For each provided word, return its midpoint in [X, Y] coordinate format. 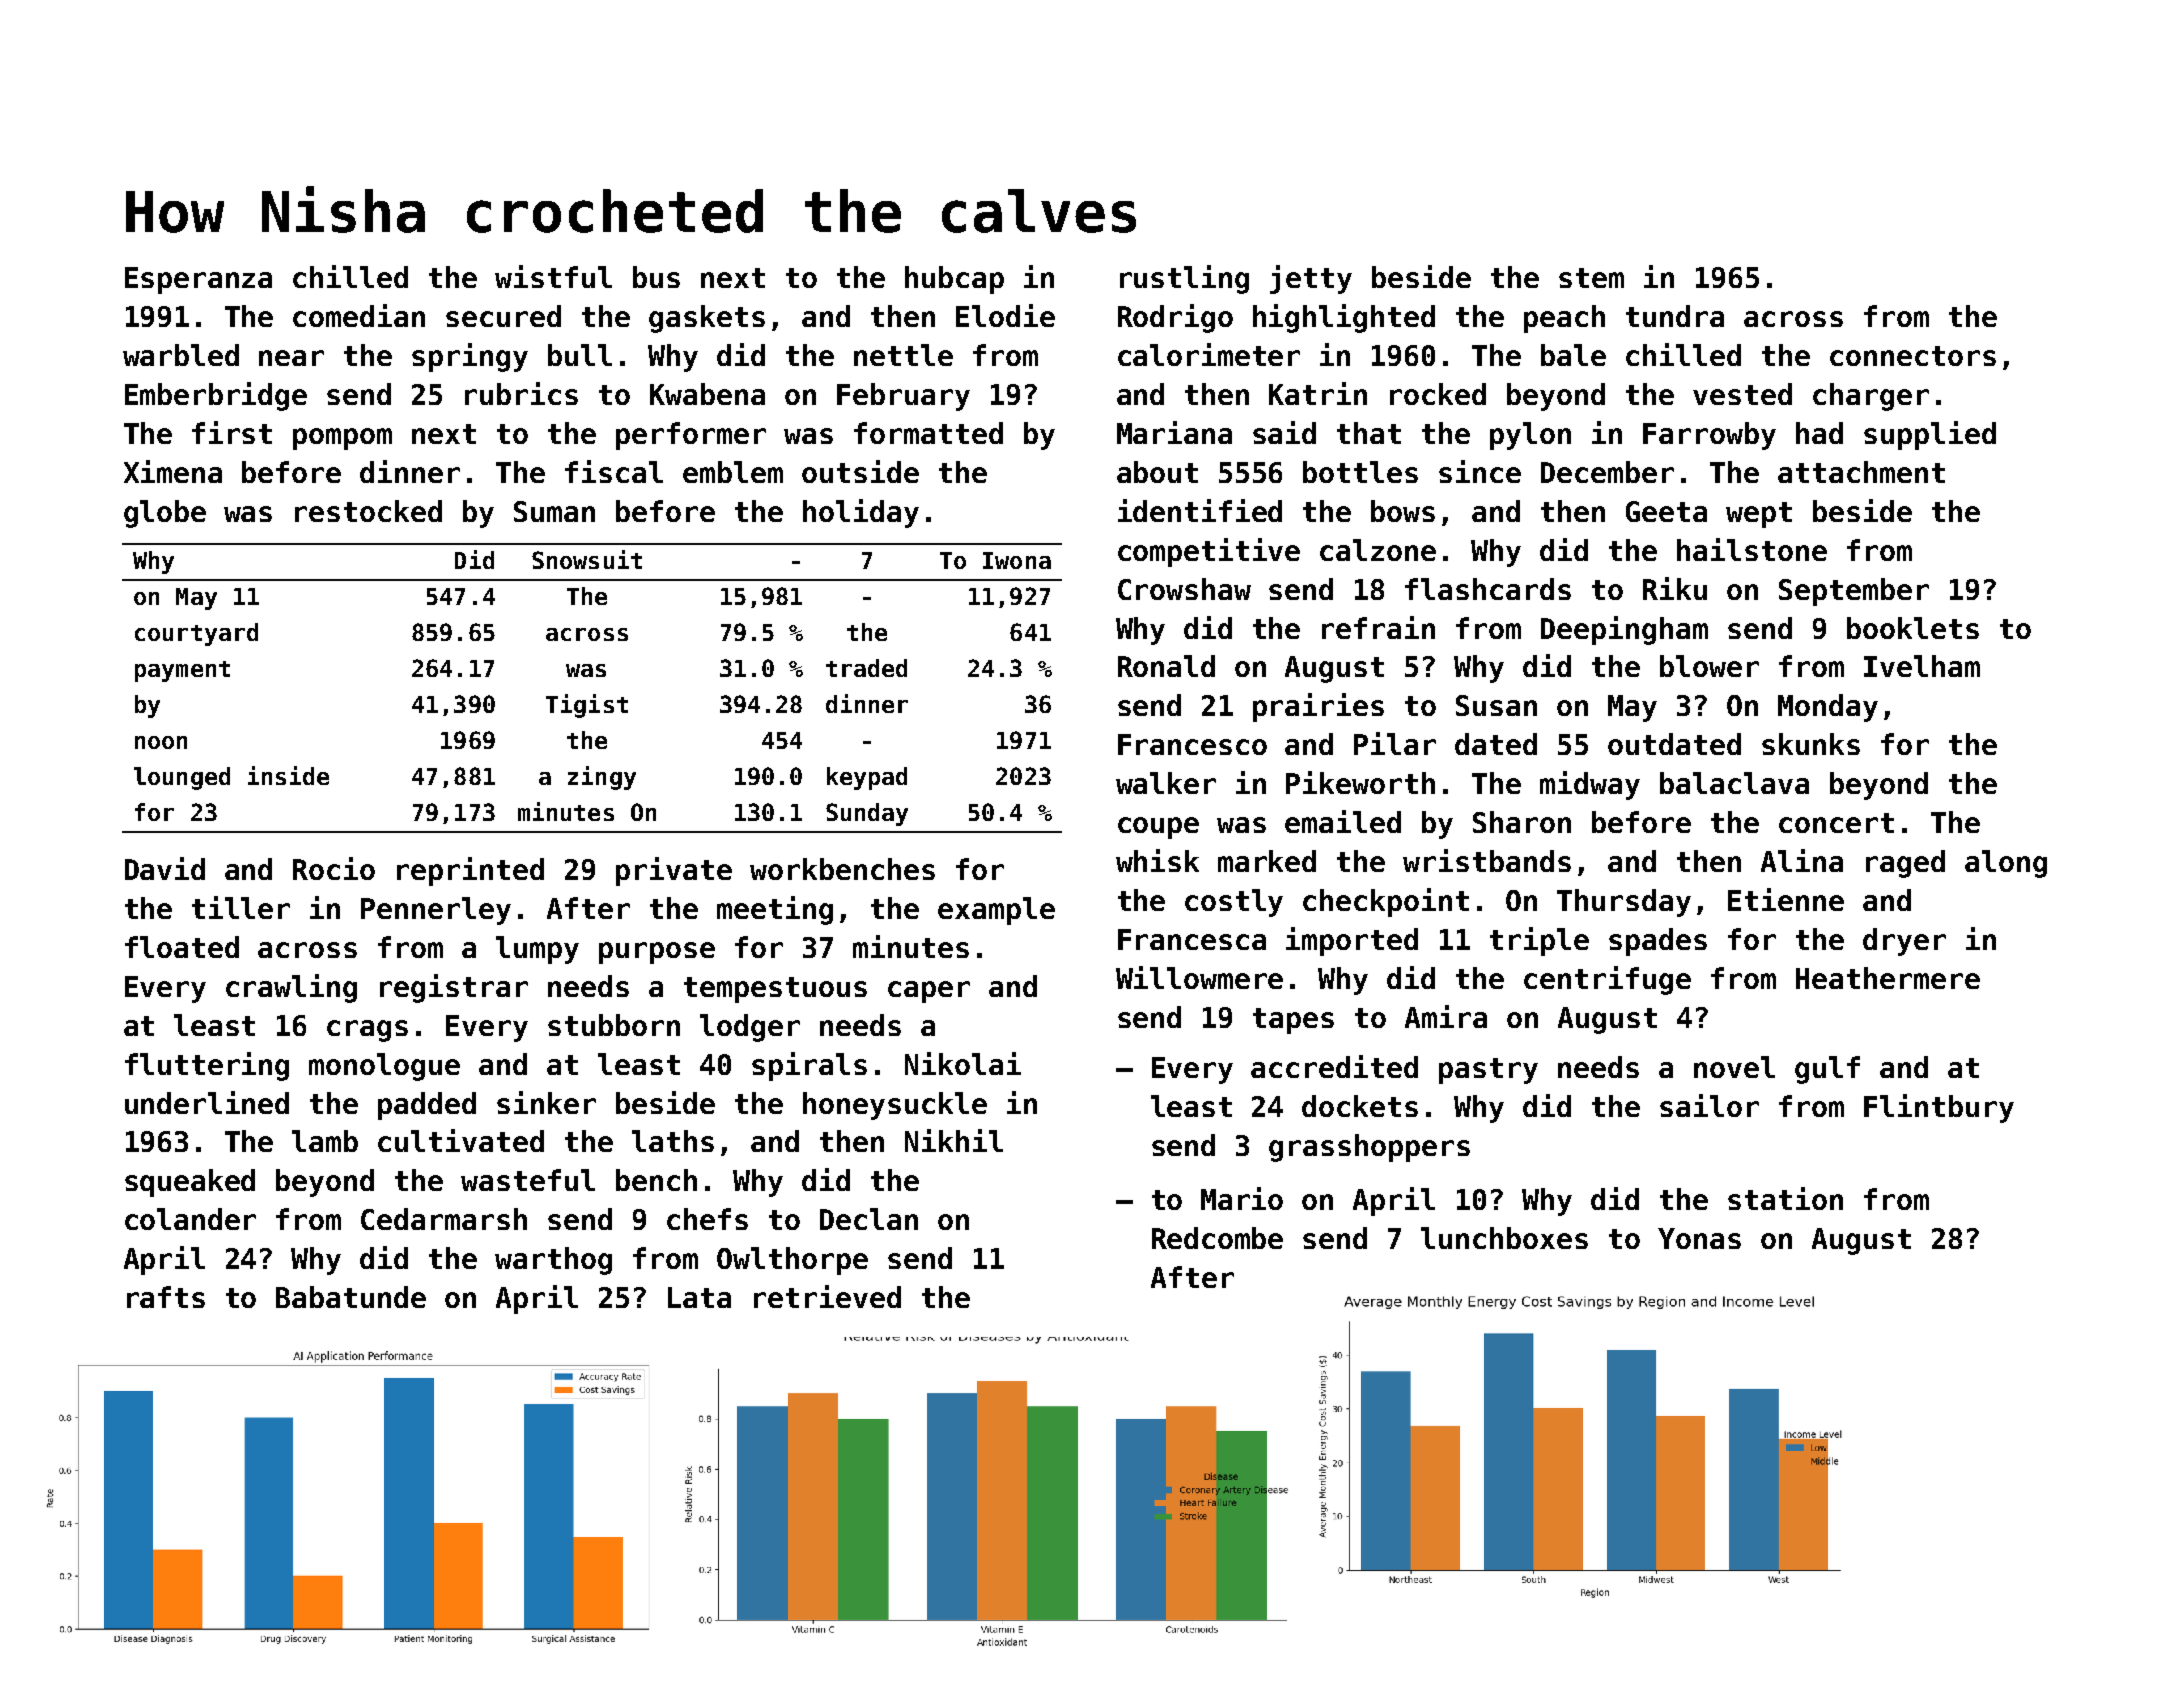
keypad [867, 778]
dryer [1904, 942]
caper [929, 992]
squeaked [190, 1183]
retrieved [827, 1296]
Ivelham [1922, 666]
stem [1591, 278]
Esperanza [198, 280]
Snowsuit [587, 559]
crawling [291, 988]
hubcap [954, 280]
